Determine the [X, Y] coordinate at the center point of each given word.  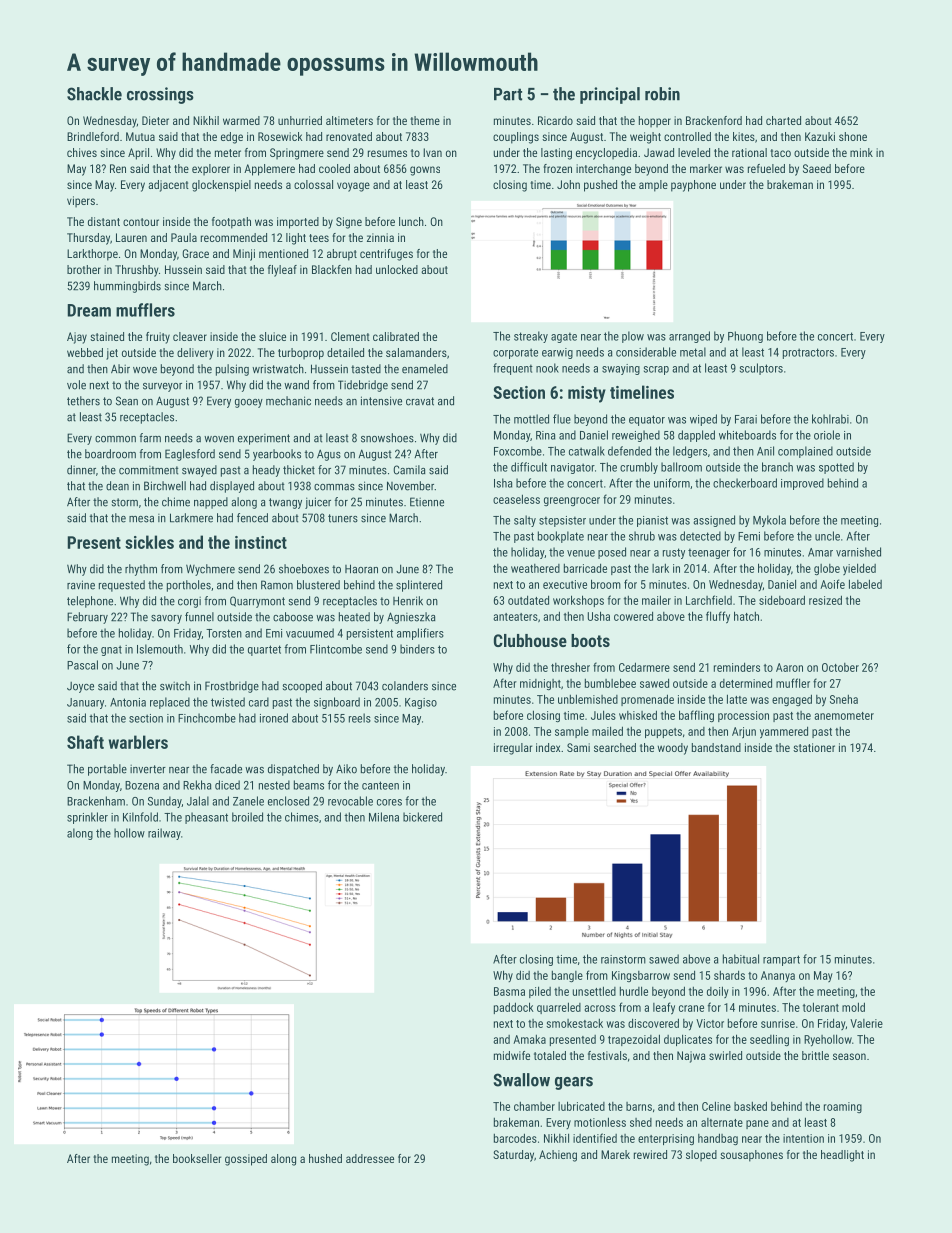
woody [673, 749]
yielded [859, 569]
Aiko [346, 769]
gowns [425, 171]
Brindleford [93, 136]
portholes [189, 586]
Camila [409, 470]
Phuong [745, 337]
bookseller [197, 1158]
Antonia [128, 702]
